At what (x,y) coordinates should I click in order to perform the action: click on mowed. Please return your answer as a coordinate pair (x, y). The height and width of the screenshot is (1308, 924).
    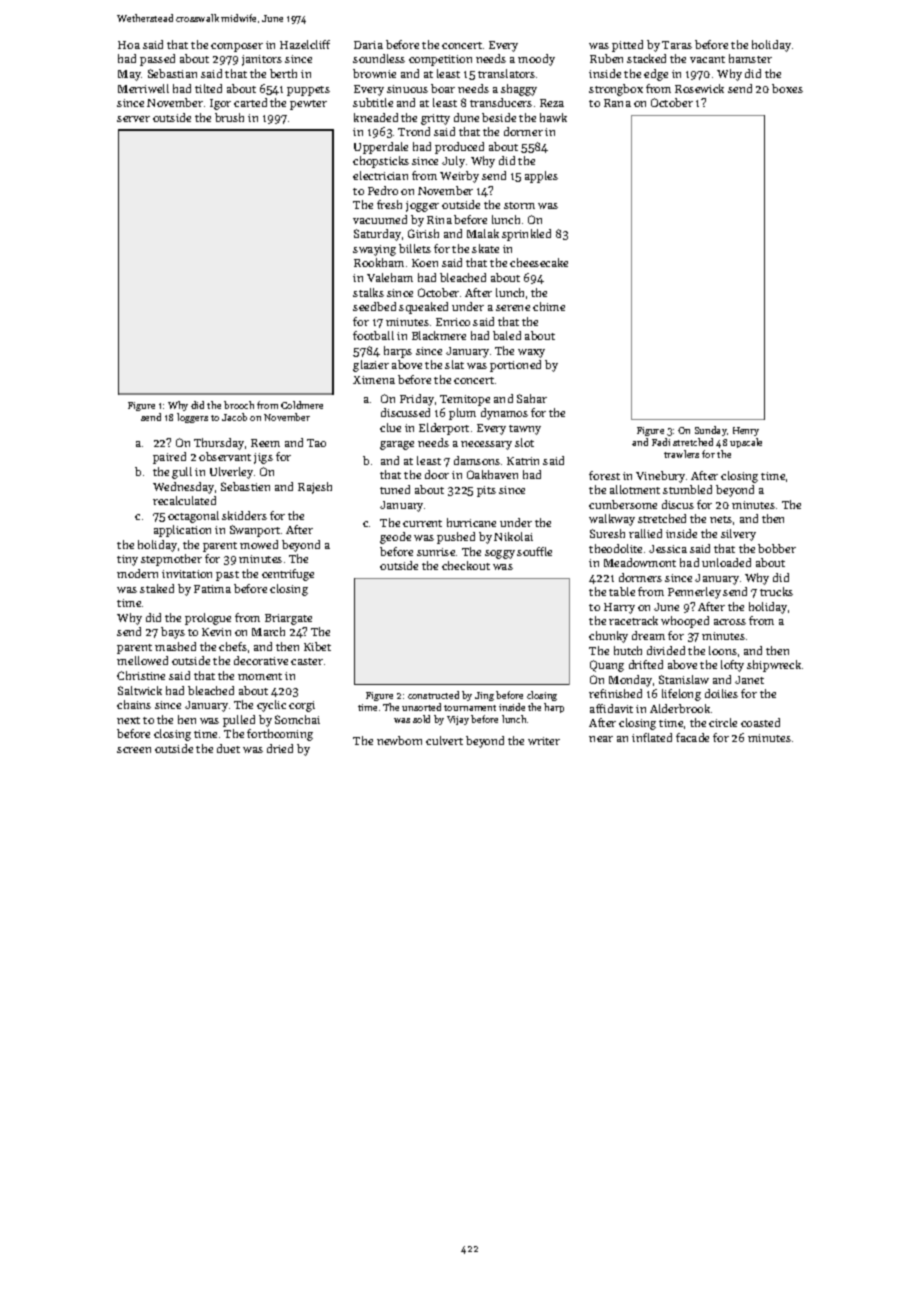
    Looking at the image, I should click on (259, 544).
